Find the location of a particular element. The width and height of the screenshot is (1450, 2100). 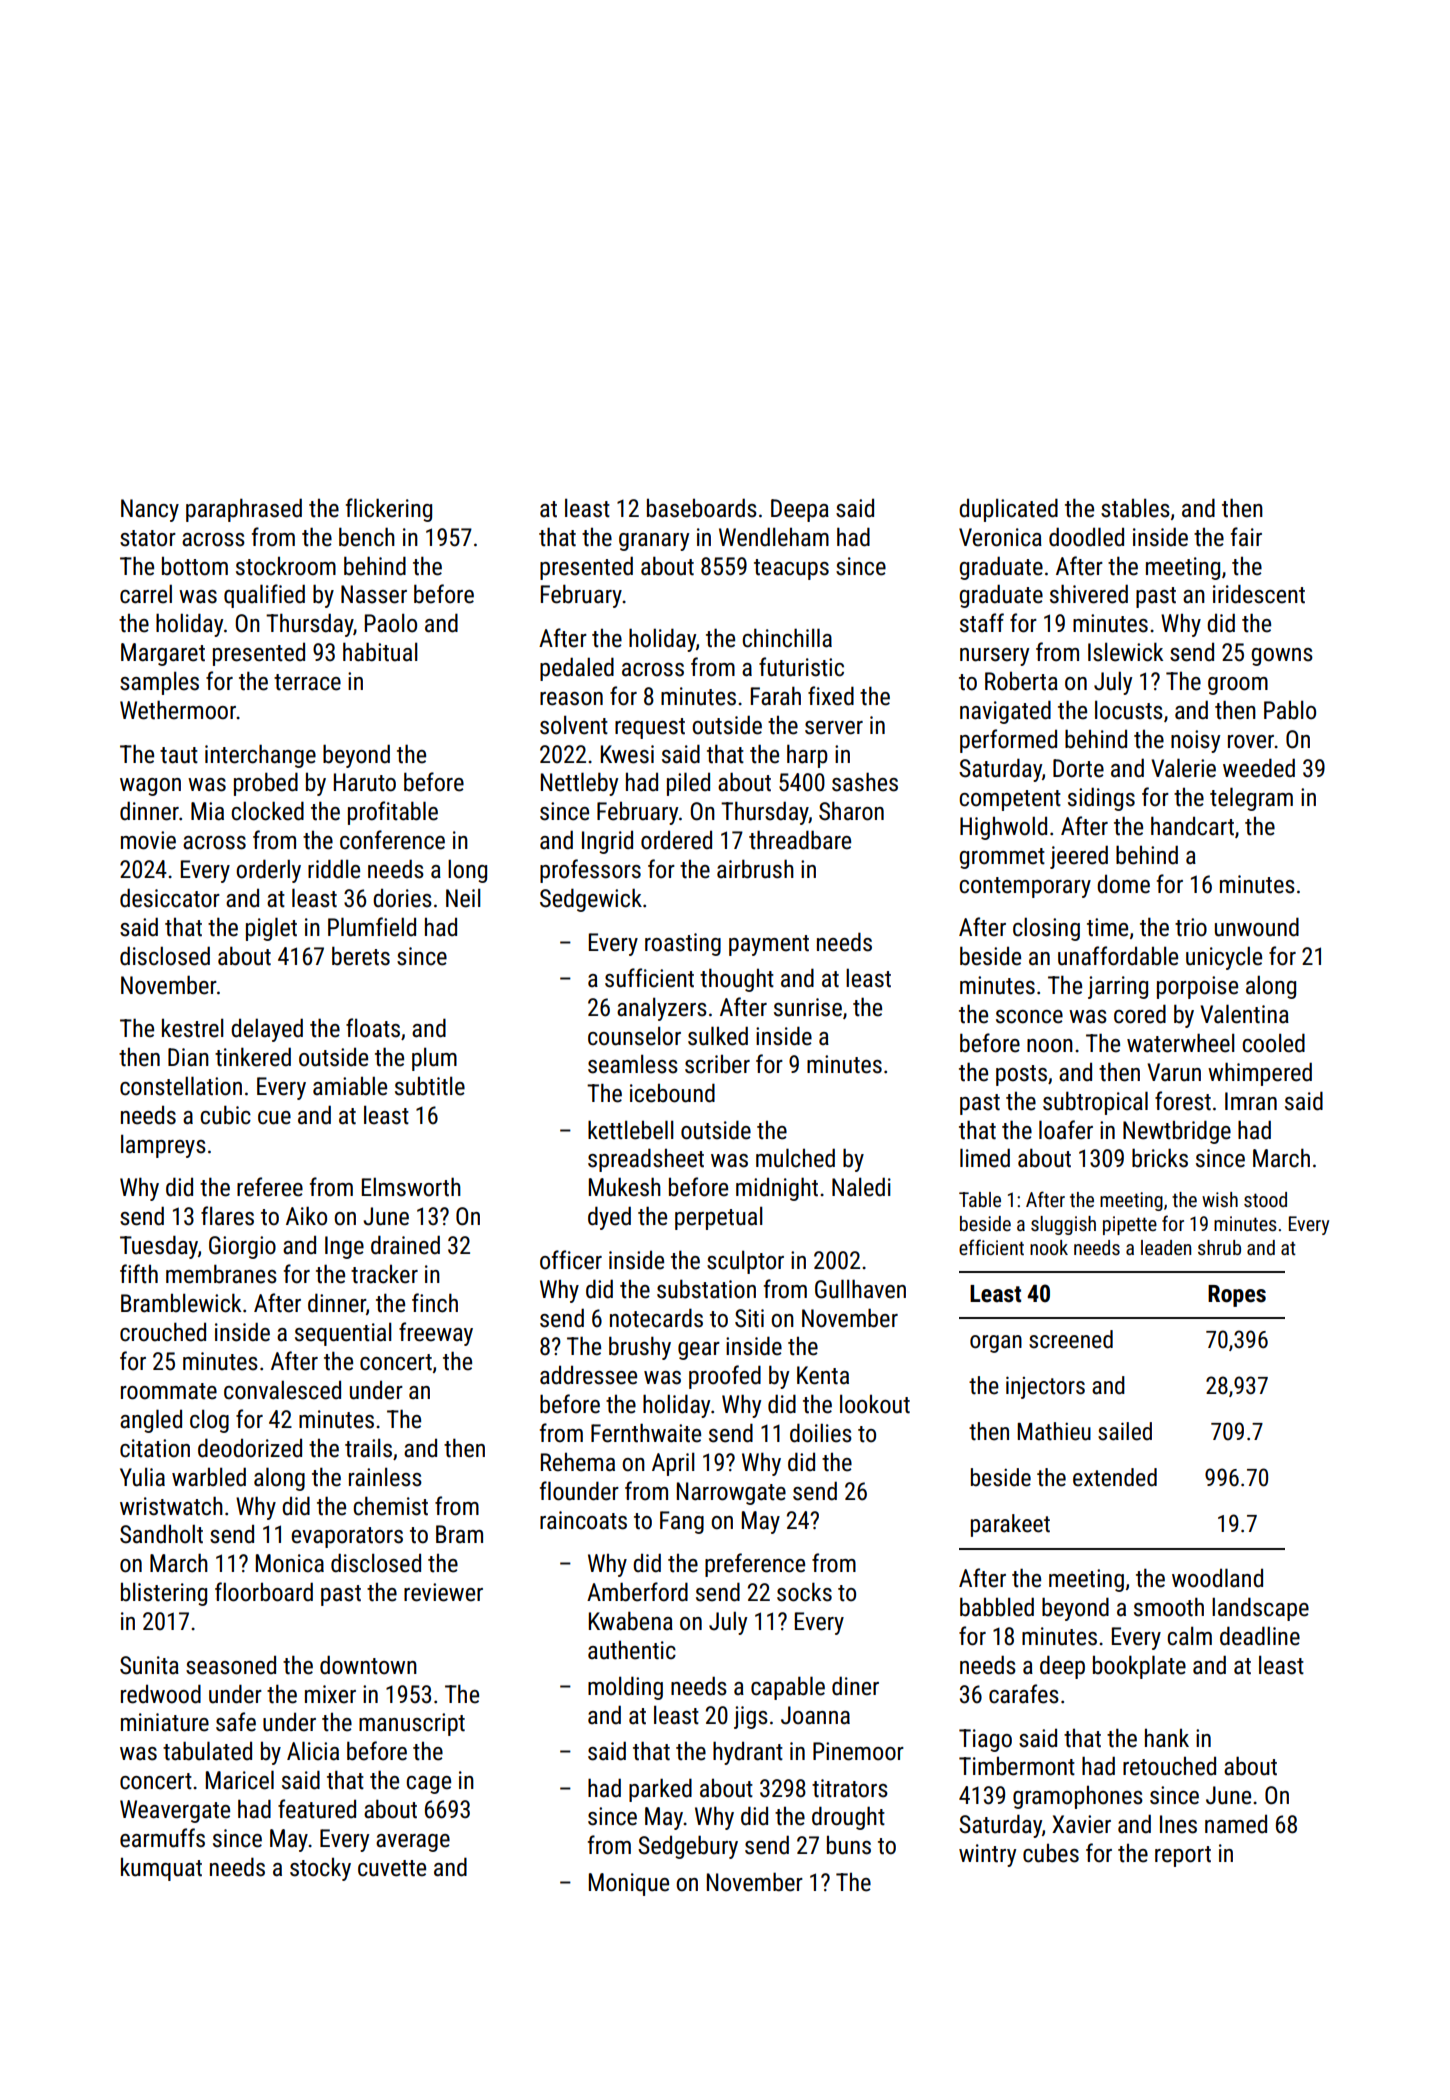

duplicated is located at coordinates (1008, 510).
